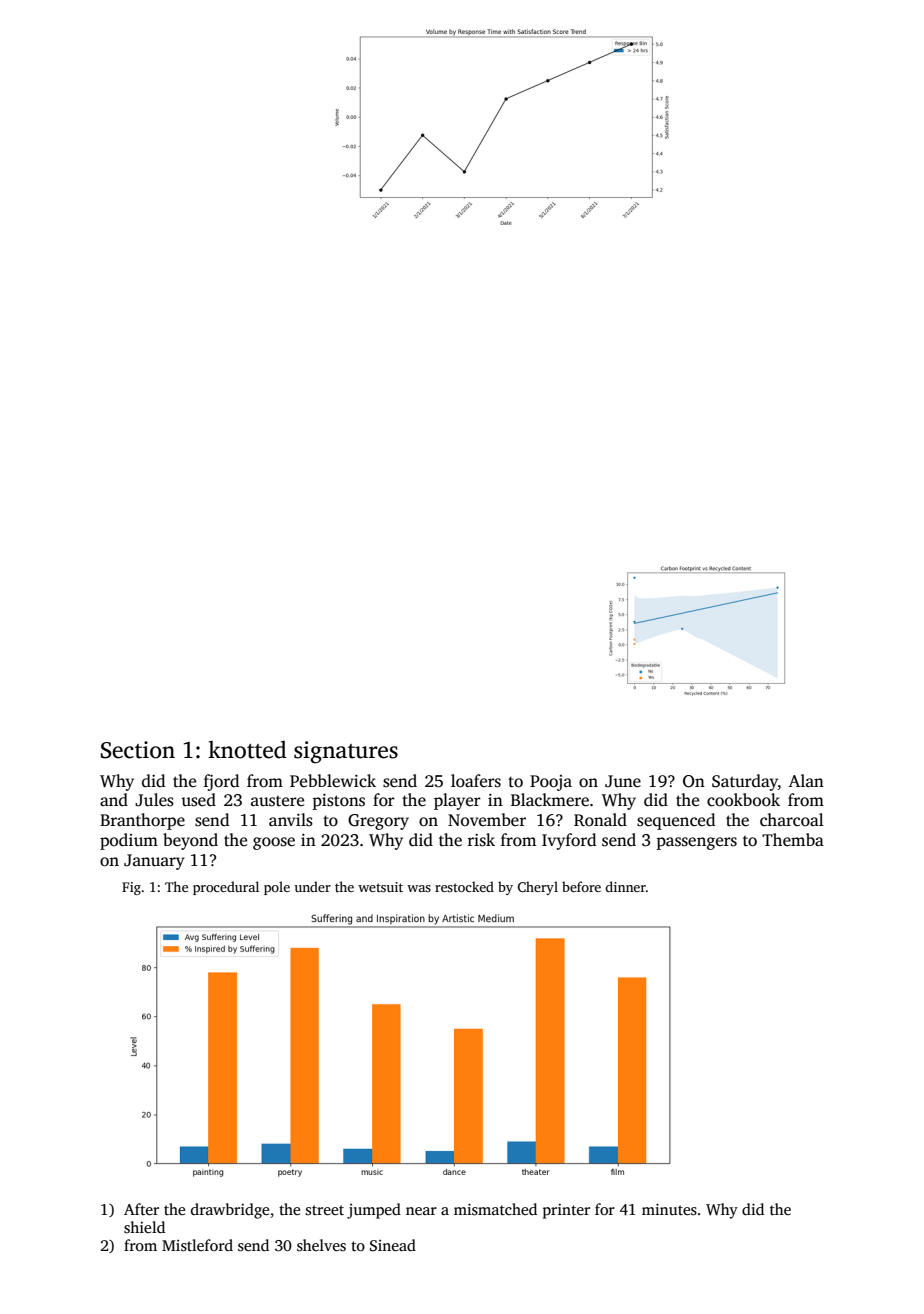  What do you see at coordinates (141, 1209) in the screenshot?
I see `After` at bounding box center [141, 1209].
